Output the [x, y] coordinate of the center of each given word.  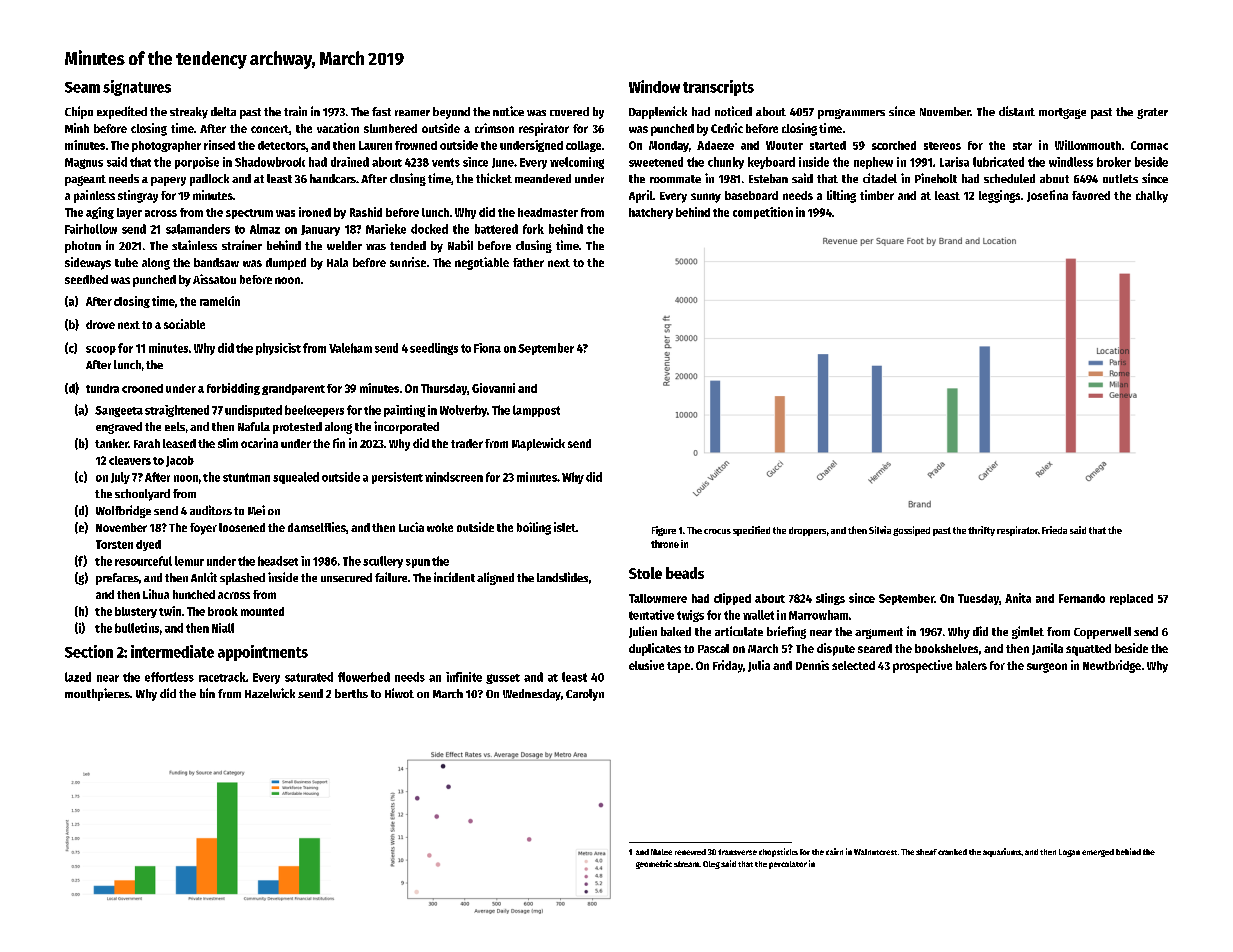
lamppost [536, 411]
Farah [147, 443]
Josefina [1047, 196]
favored [1091, 195]
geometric [654, 864]
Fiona [487, 348]
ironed [315, 212]
